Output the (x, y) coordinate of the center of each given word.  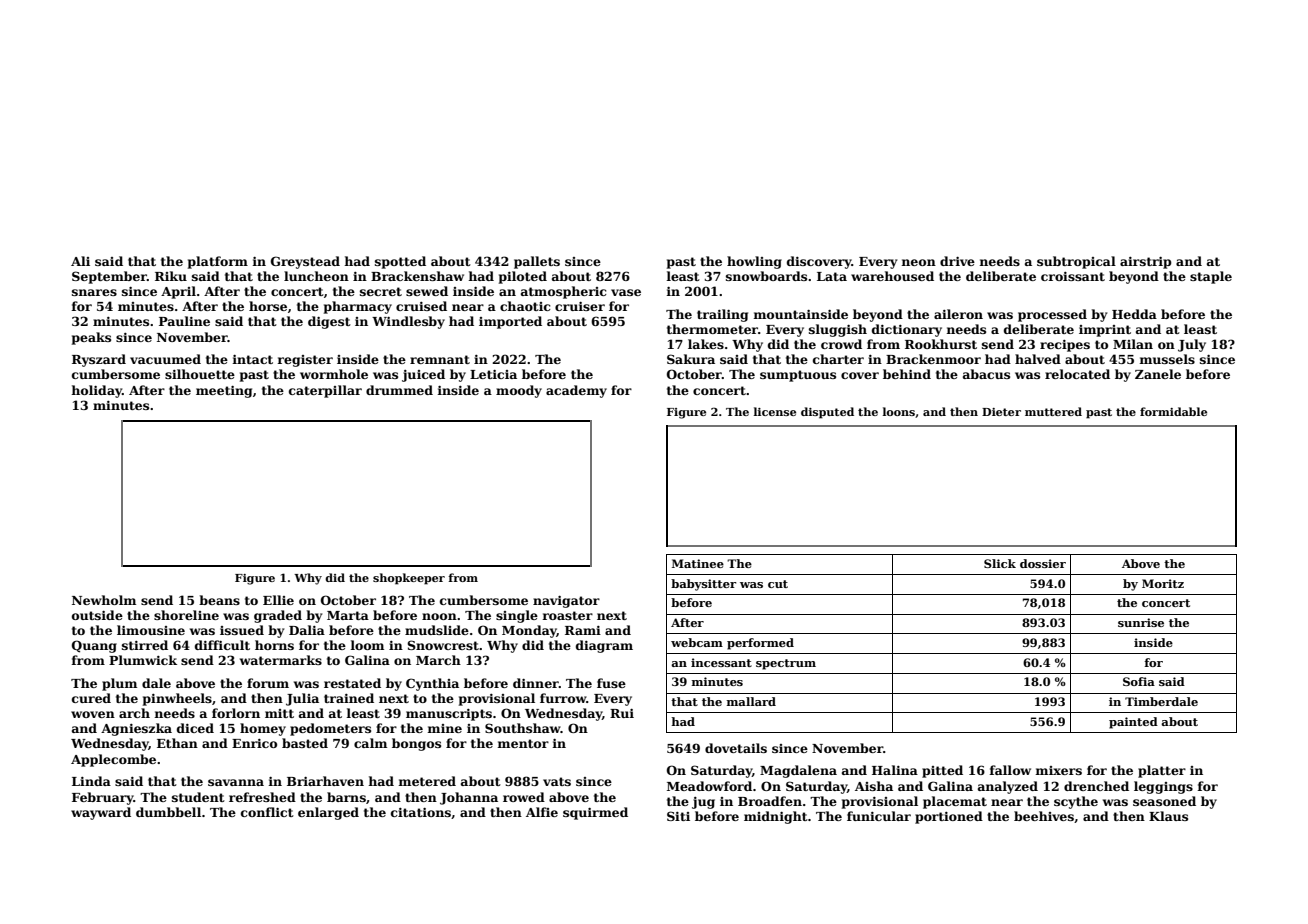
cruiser (580, 306)
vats (557, 781)
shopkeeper (409, 579)
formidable (1173, 411)
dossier (1043, 563)
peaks (91, 338)
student (198, 797)
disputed (827, 413)
